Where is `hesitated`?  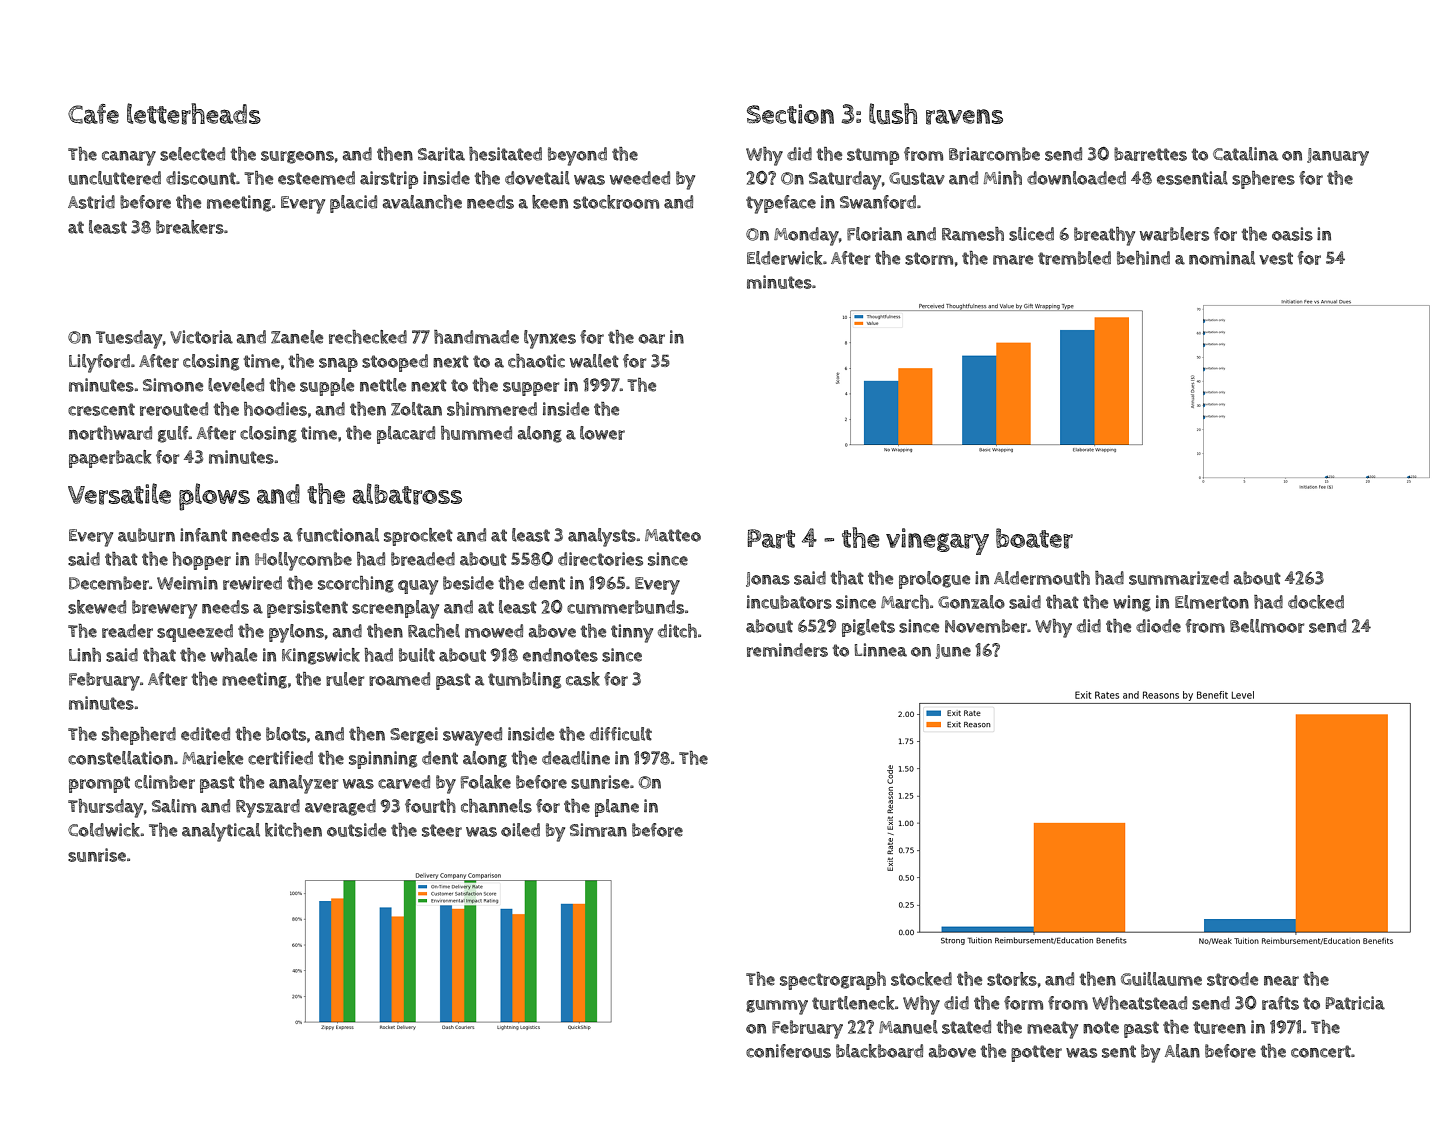 hesitated is located at coordinates (505, 154).
